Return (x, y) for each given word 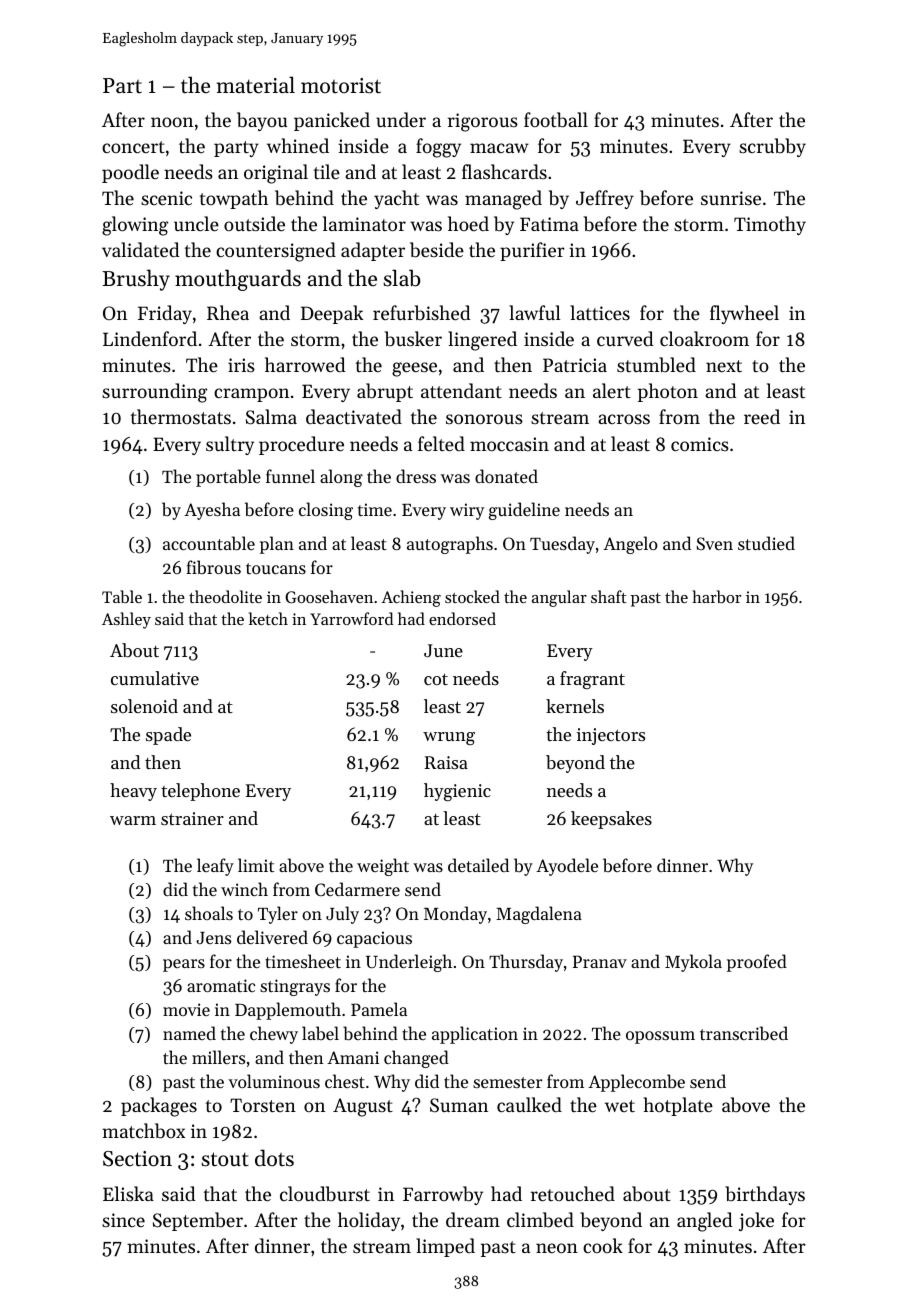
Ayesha (212, 511)
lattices (600, 312)
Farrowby (443, 1195)
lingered (482, 341)
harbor (716, 596)
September (198, 1221)
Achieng (411, 598)
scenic (166, 198)
